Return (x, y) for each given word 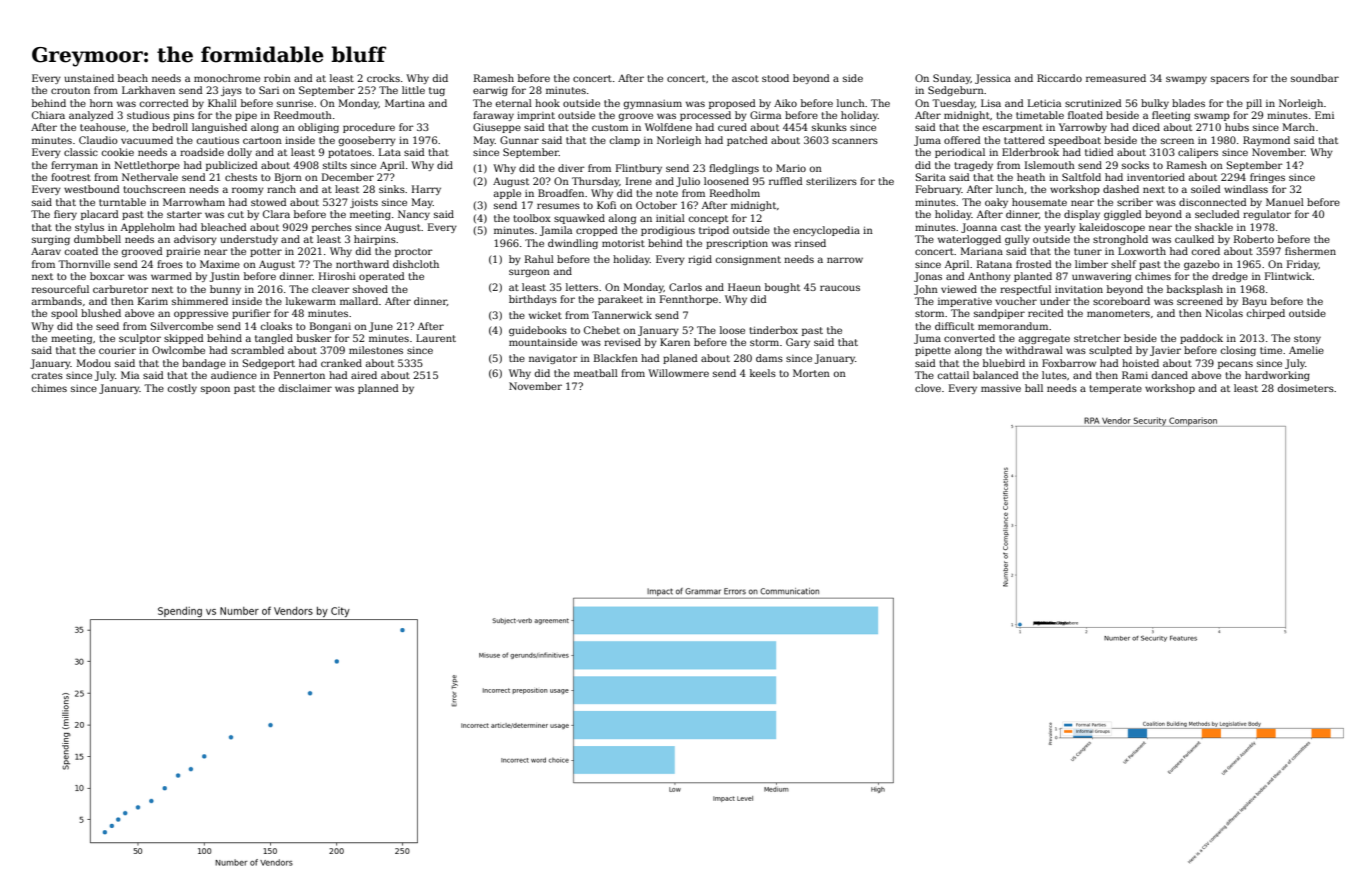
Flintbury (639, 169)
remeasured (1116, 78)
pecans (1235, 365)
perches (332, 228)
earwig (490, 91)
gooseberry (367, 141)
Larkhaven (148, 90)
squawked (579, 219)
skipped (184, 339)
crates (47, 375)
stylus (89, 228)
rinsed (810, 243)
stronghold (1120, 240)
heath (1031, 177)
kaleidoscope (1112, 228)
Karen (675, 342)
